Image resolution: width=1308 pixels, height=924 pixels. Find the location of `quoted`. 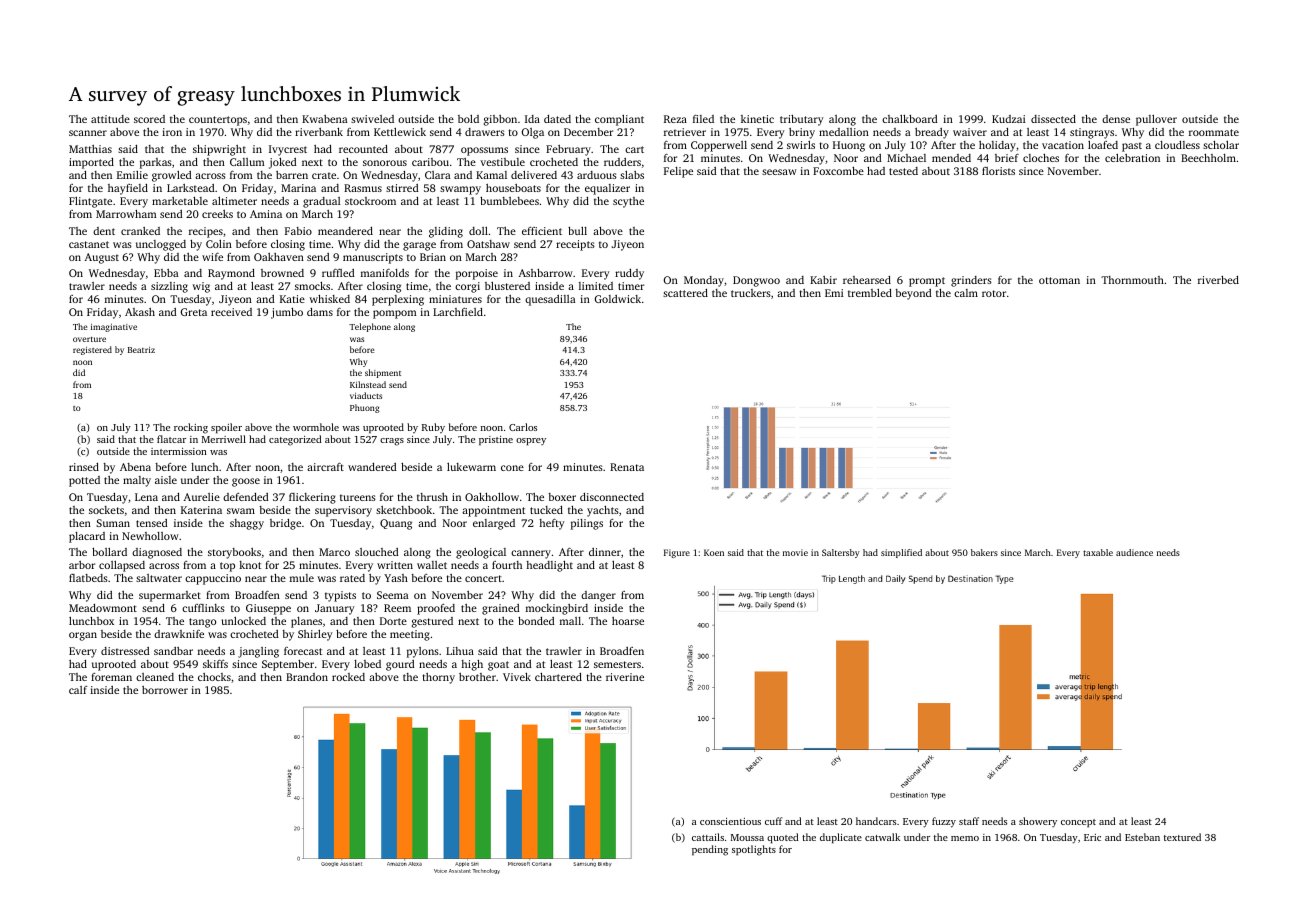

quoted is located at coordinates (782, 838).
